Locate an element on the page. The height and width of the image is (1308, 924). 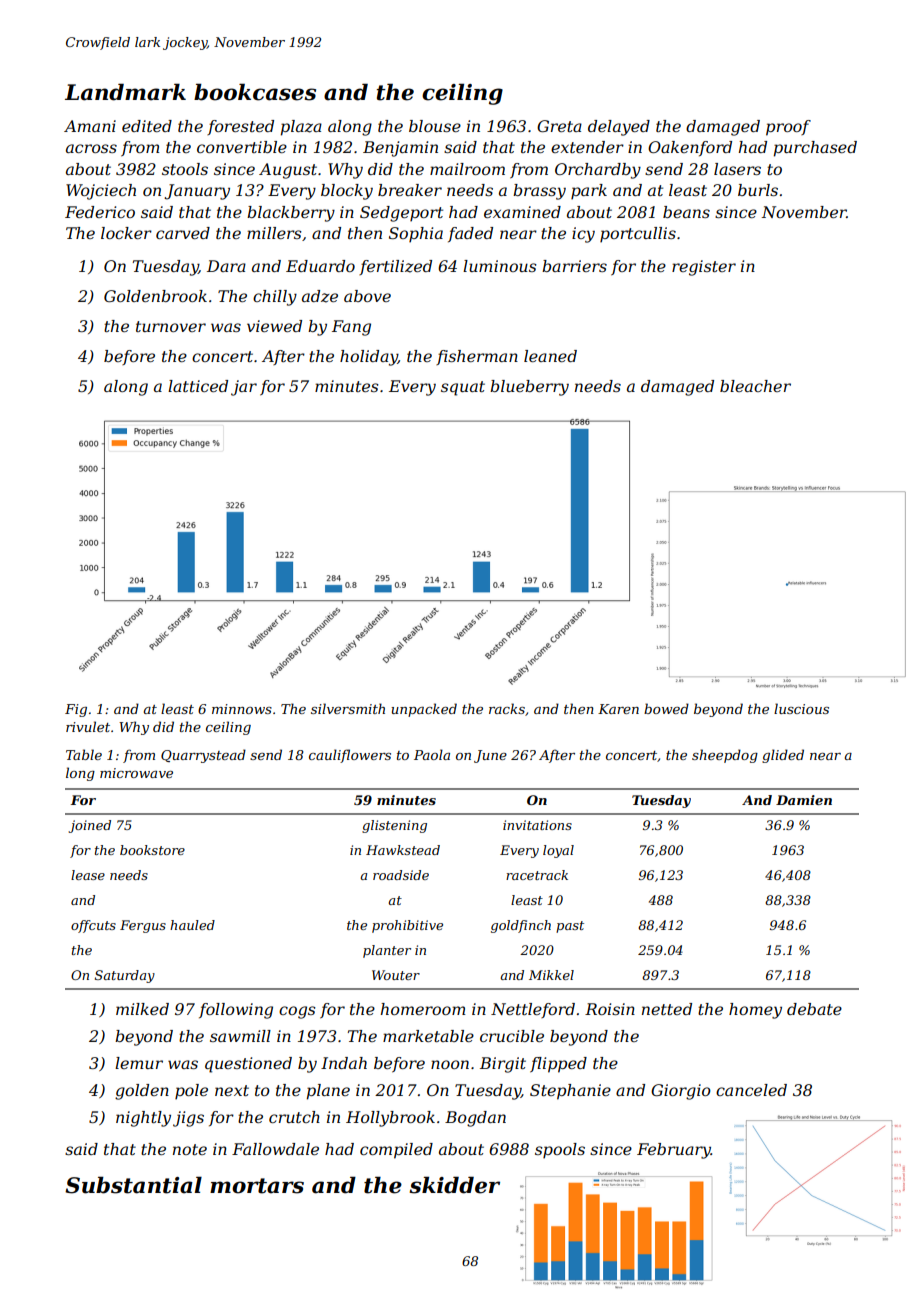
minnows is located at coordinates (242, 709).
